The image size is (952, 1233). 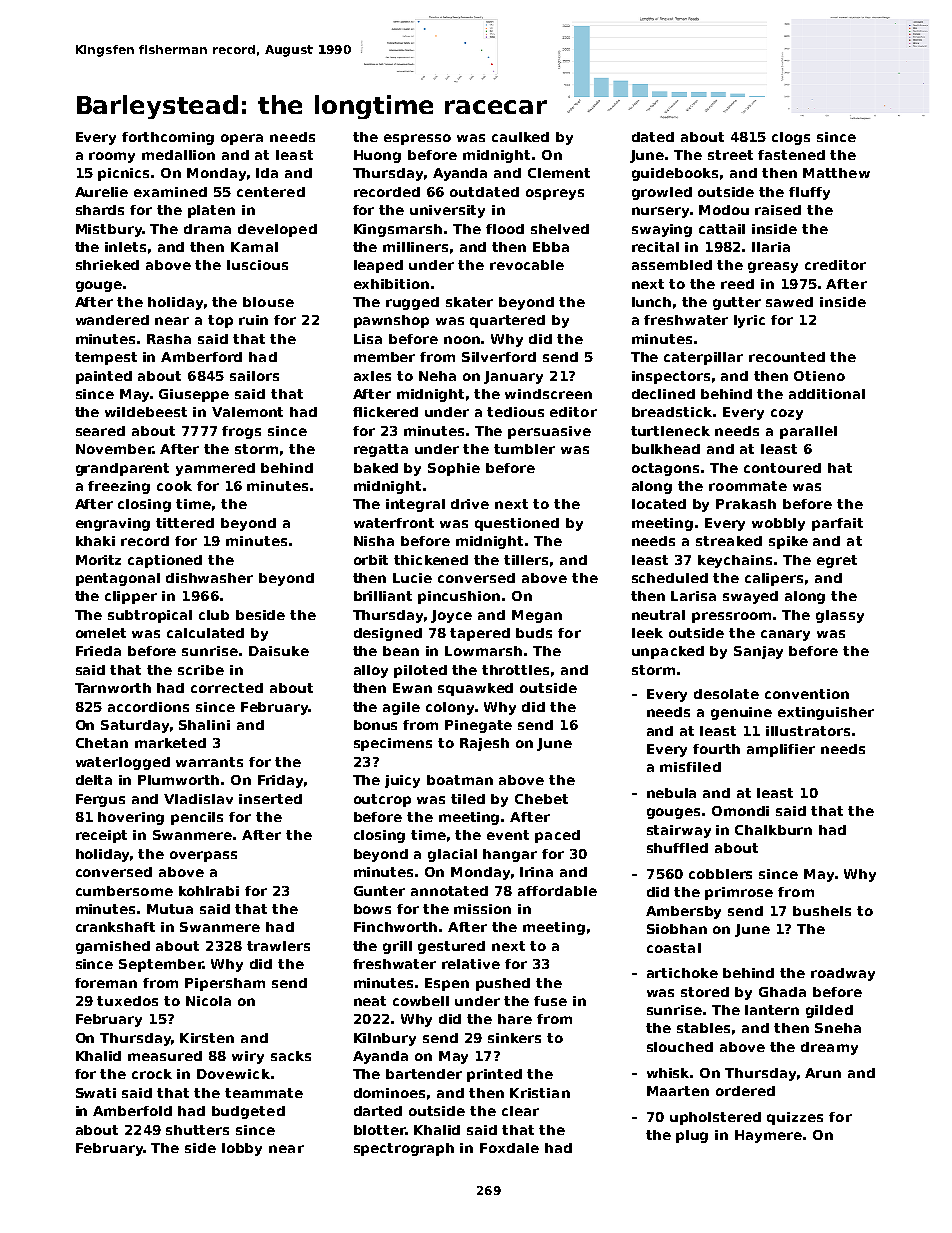 What do you see at coordinates (233, 1074) in the screenshot?
I see `Dovewick` at bounding box center [233, 1074].
